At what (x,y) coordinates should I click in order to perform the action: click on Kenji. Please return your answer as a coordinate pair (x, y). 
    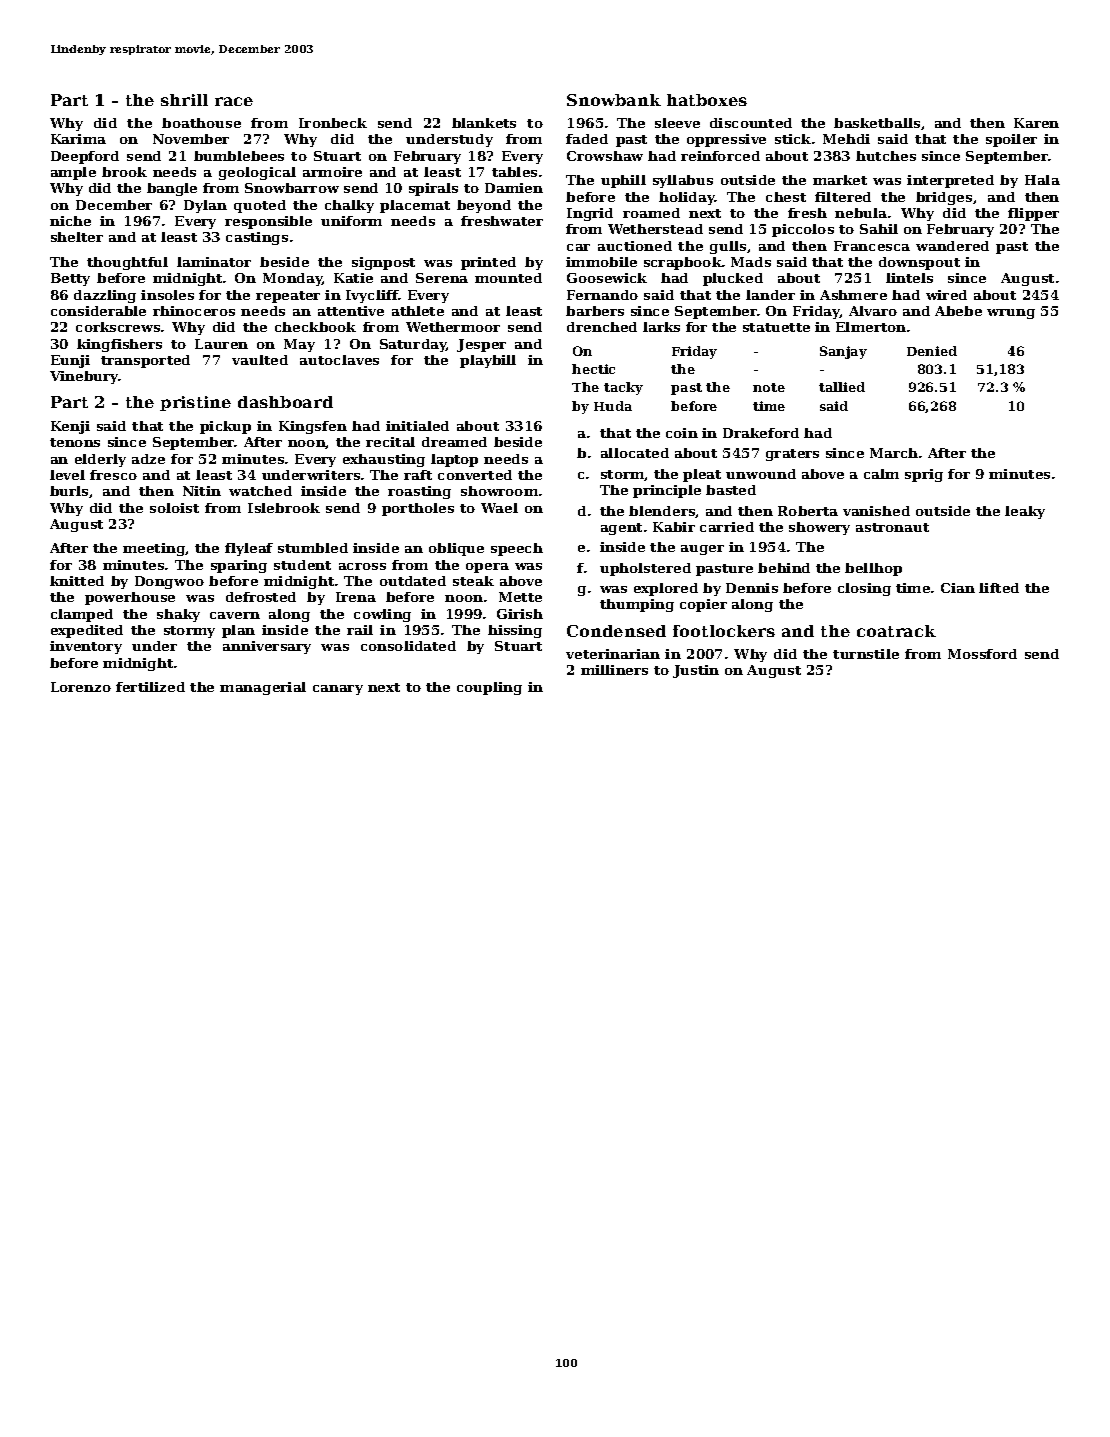
    Looking at the image, I should click on (70, 427).
